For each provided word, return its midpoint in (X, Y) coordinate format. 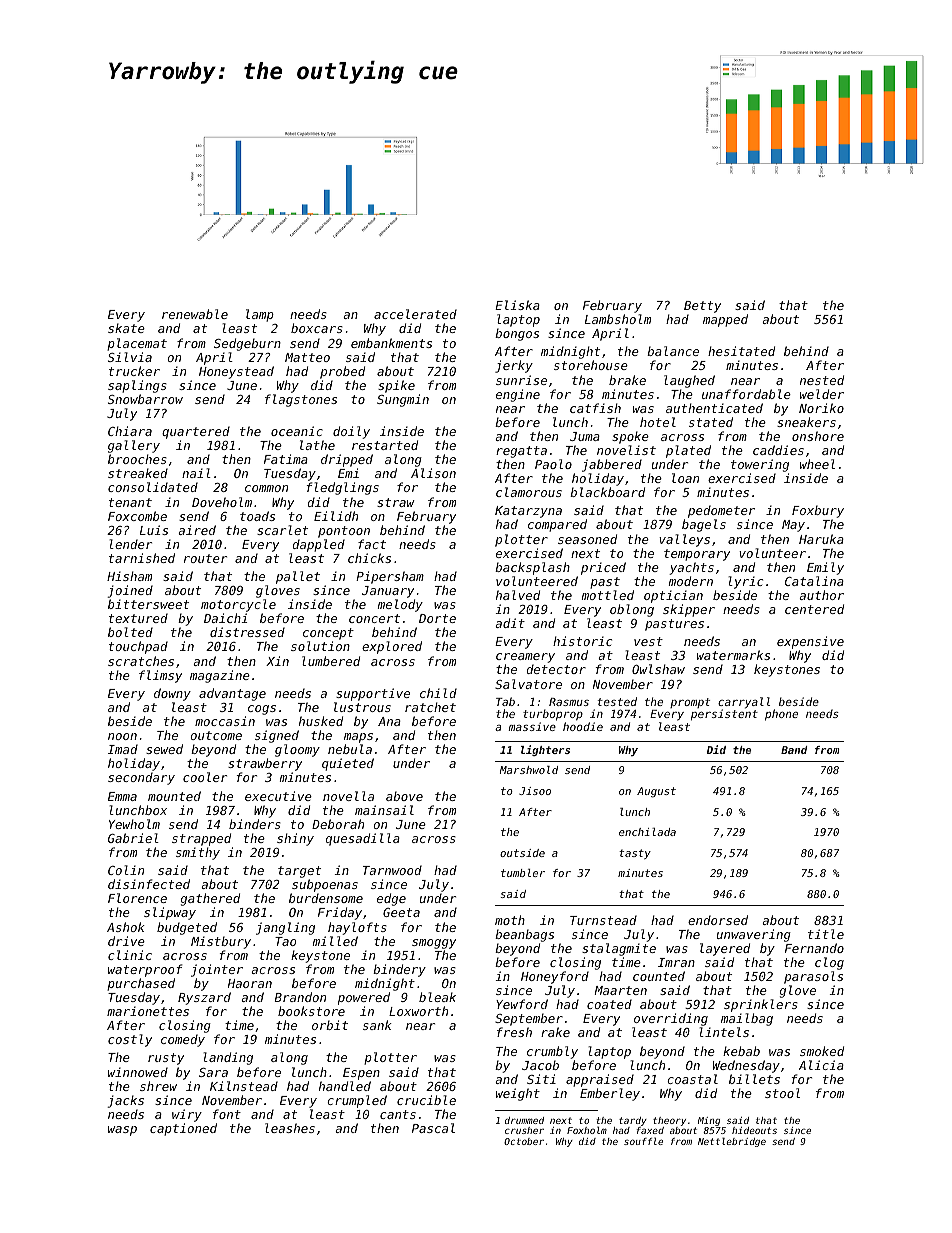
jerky (514, 366)
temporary (697, 555)
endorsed (718, 920)
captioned (183, 1129)
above (404, 796)
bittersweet (148, 604)
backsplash (532, 568)
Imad (123, 749)
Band (794, 750)
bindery (399, 970)
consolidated (153, 487)
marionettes (148, 1011)
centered (814, 609)
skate (126, 328)
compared (557, 526)
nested (822, 380)
